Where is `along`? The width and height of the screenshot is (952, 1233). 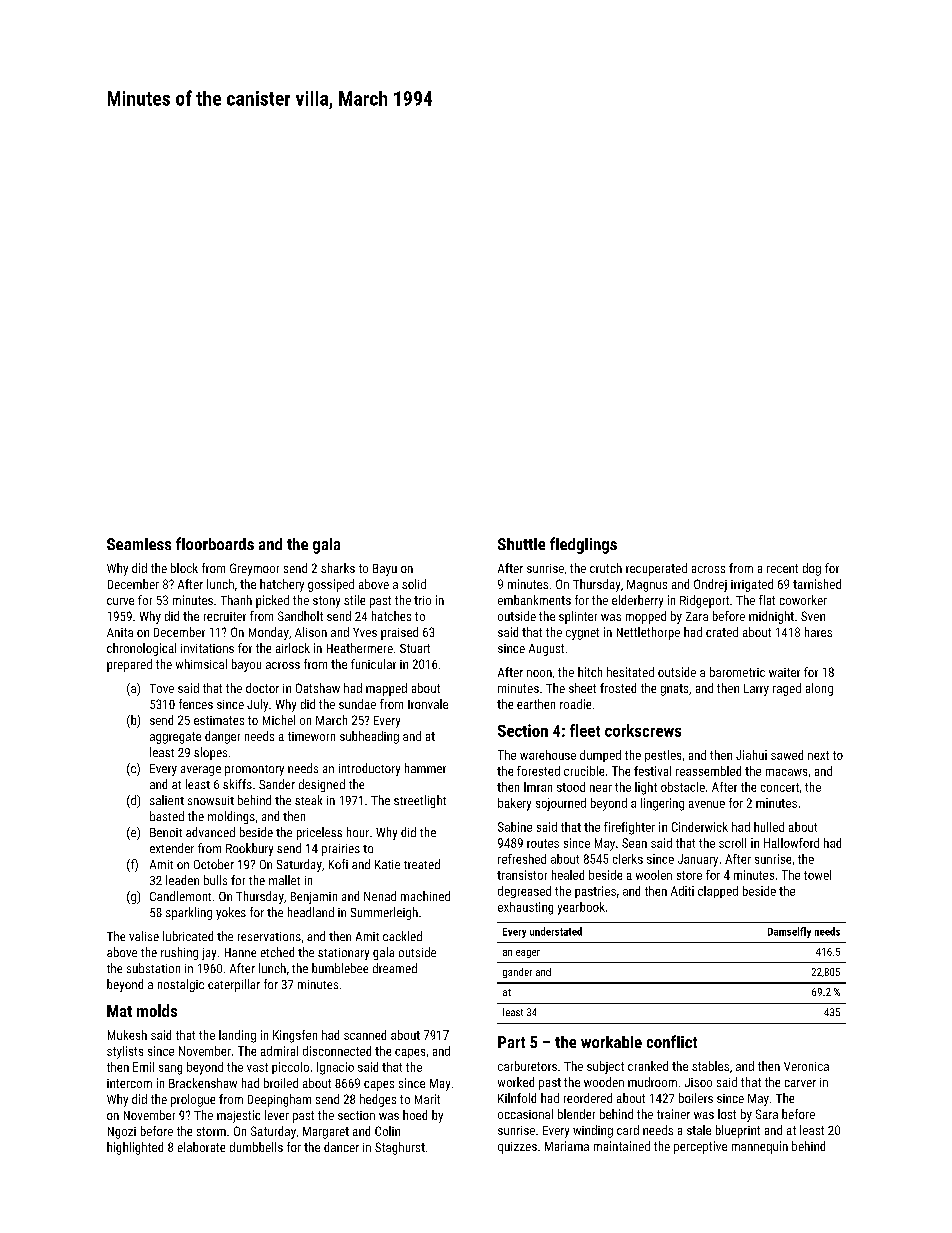 along is located at coordinates (819, 689).
